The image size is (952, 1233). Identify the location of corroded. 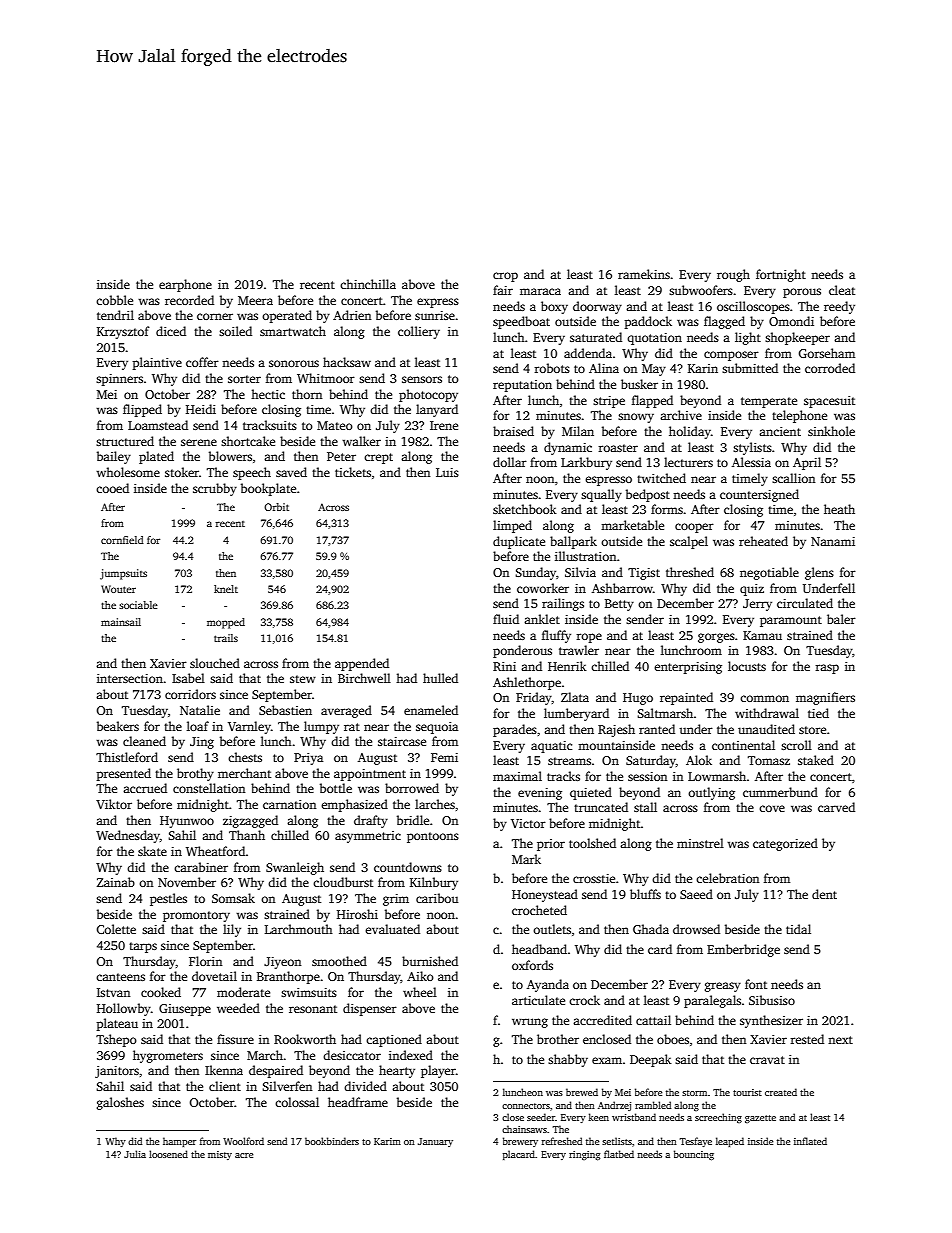
(830, 368).
